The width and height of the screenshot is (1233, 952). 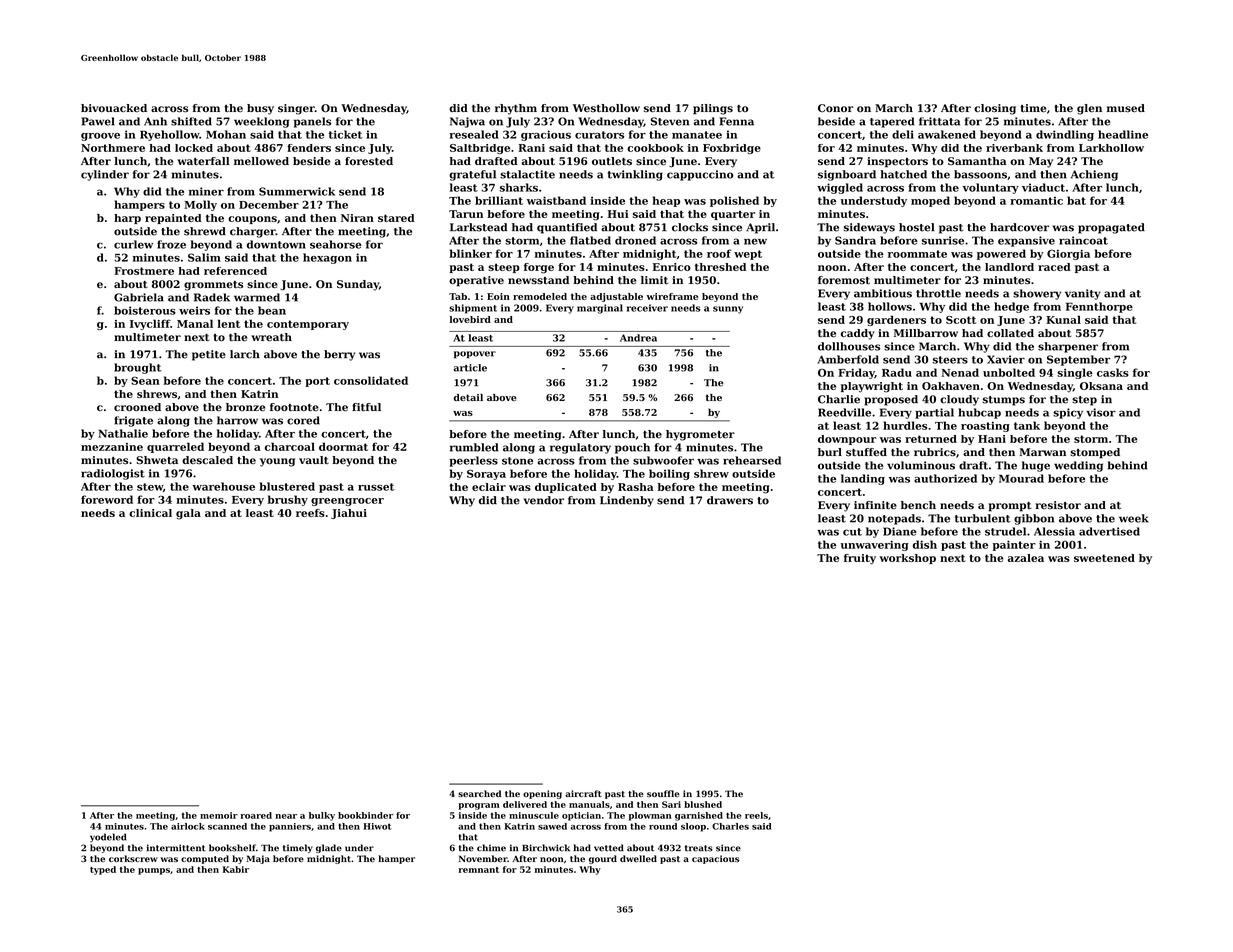 I want to click on sawed, so click(x=552, y=826).
